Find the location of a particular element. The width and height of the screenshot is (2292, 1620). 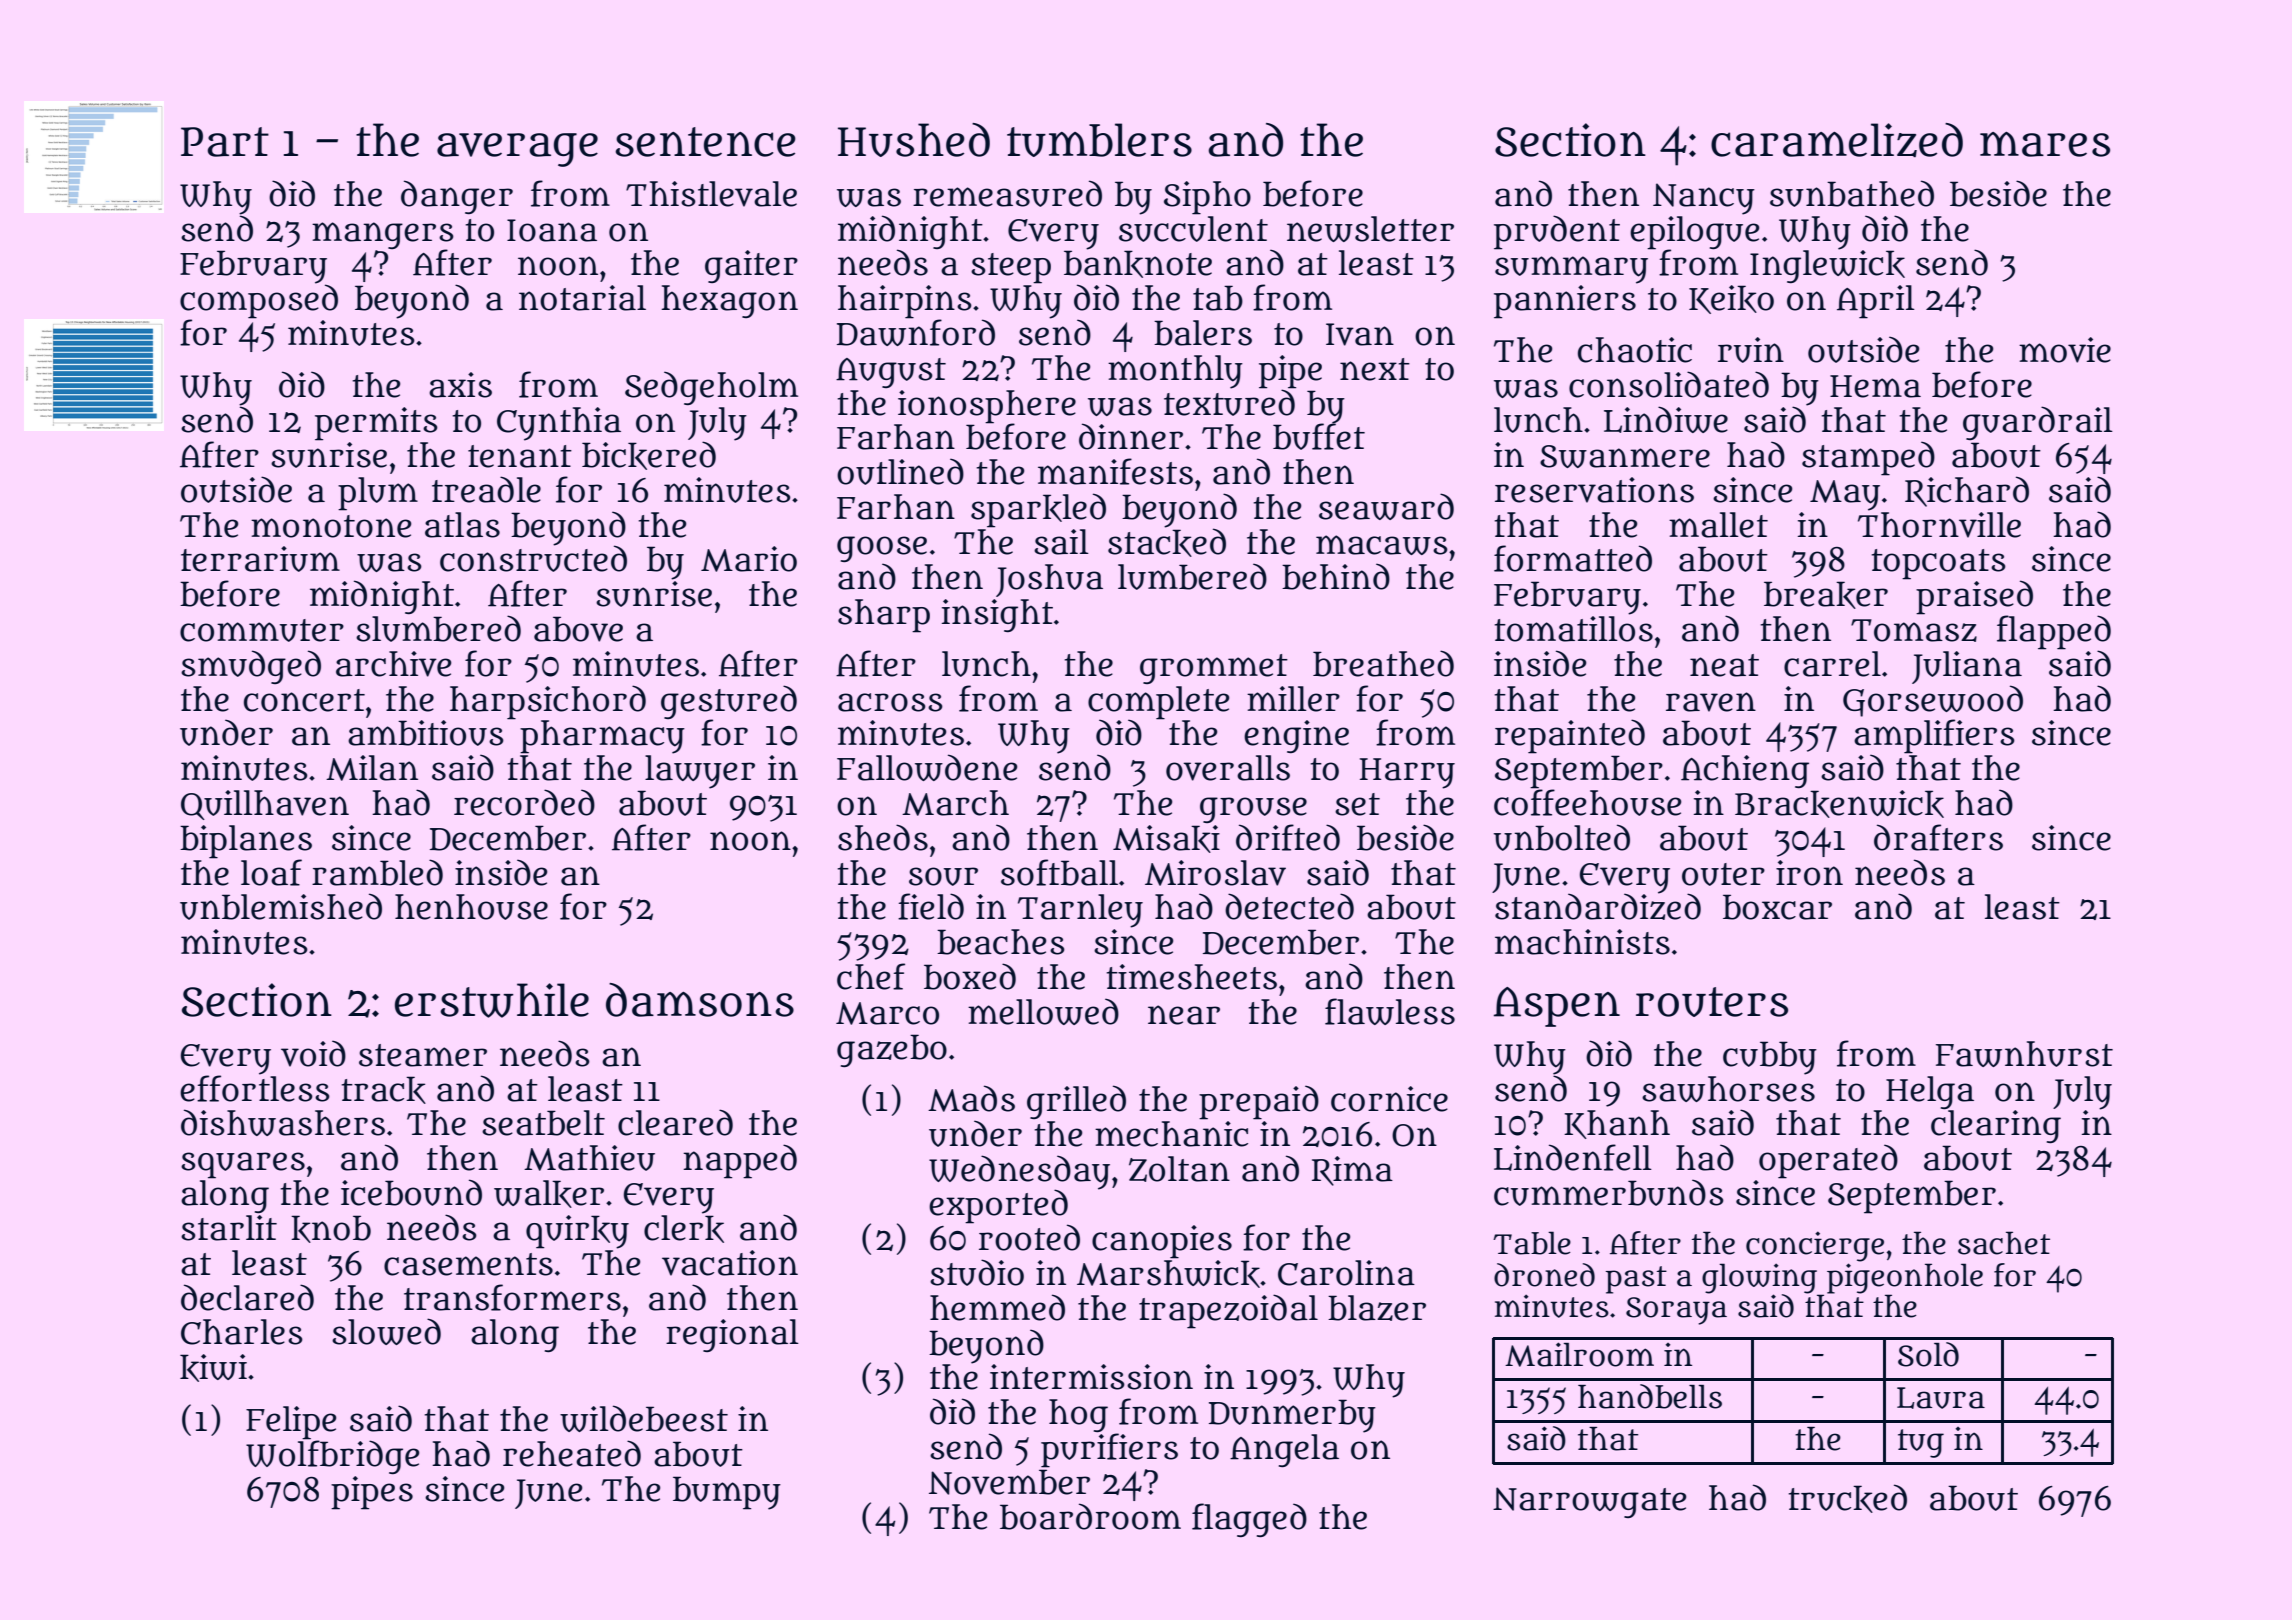

intermission is located at coordinates (1091, 1377).
